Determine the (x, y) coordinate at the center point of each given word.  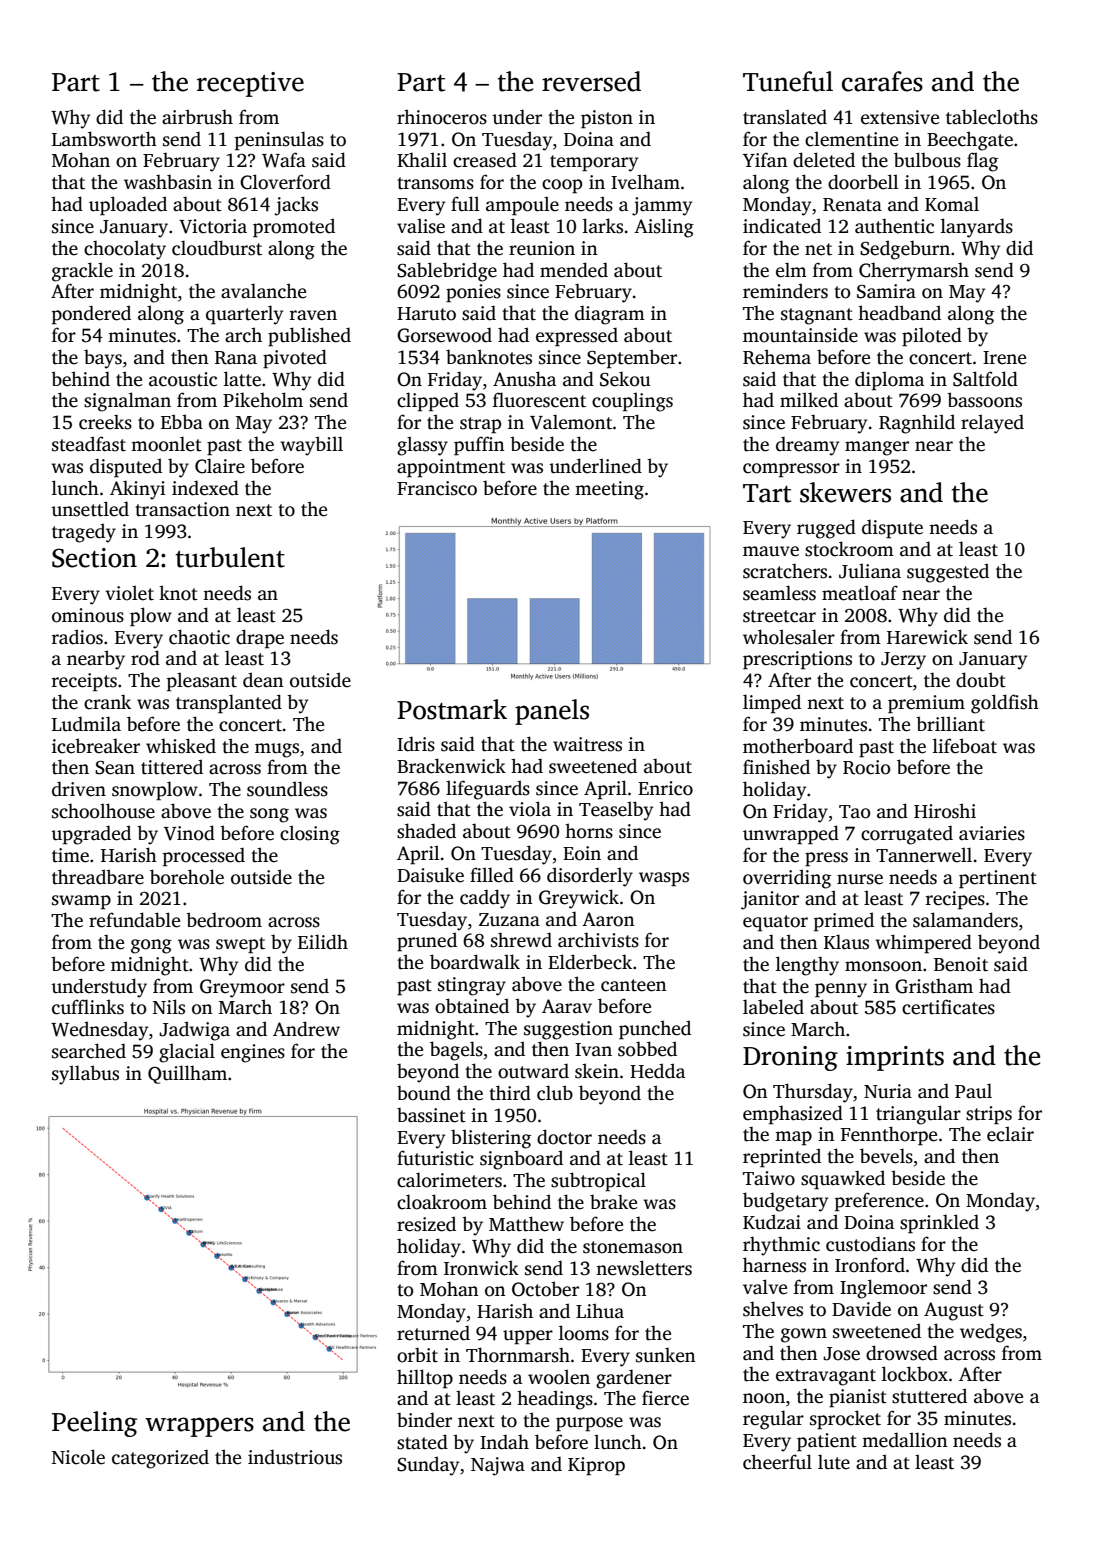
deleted (824, 160)
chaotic (199, 637)
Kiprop (596, 1466)
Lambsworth (104, 139)
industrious (295, 1457)
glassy (422, 446)
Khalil (422, 160)
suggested (948, 573)
